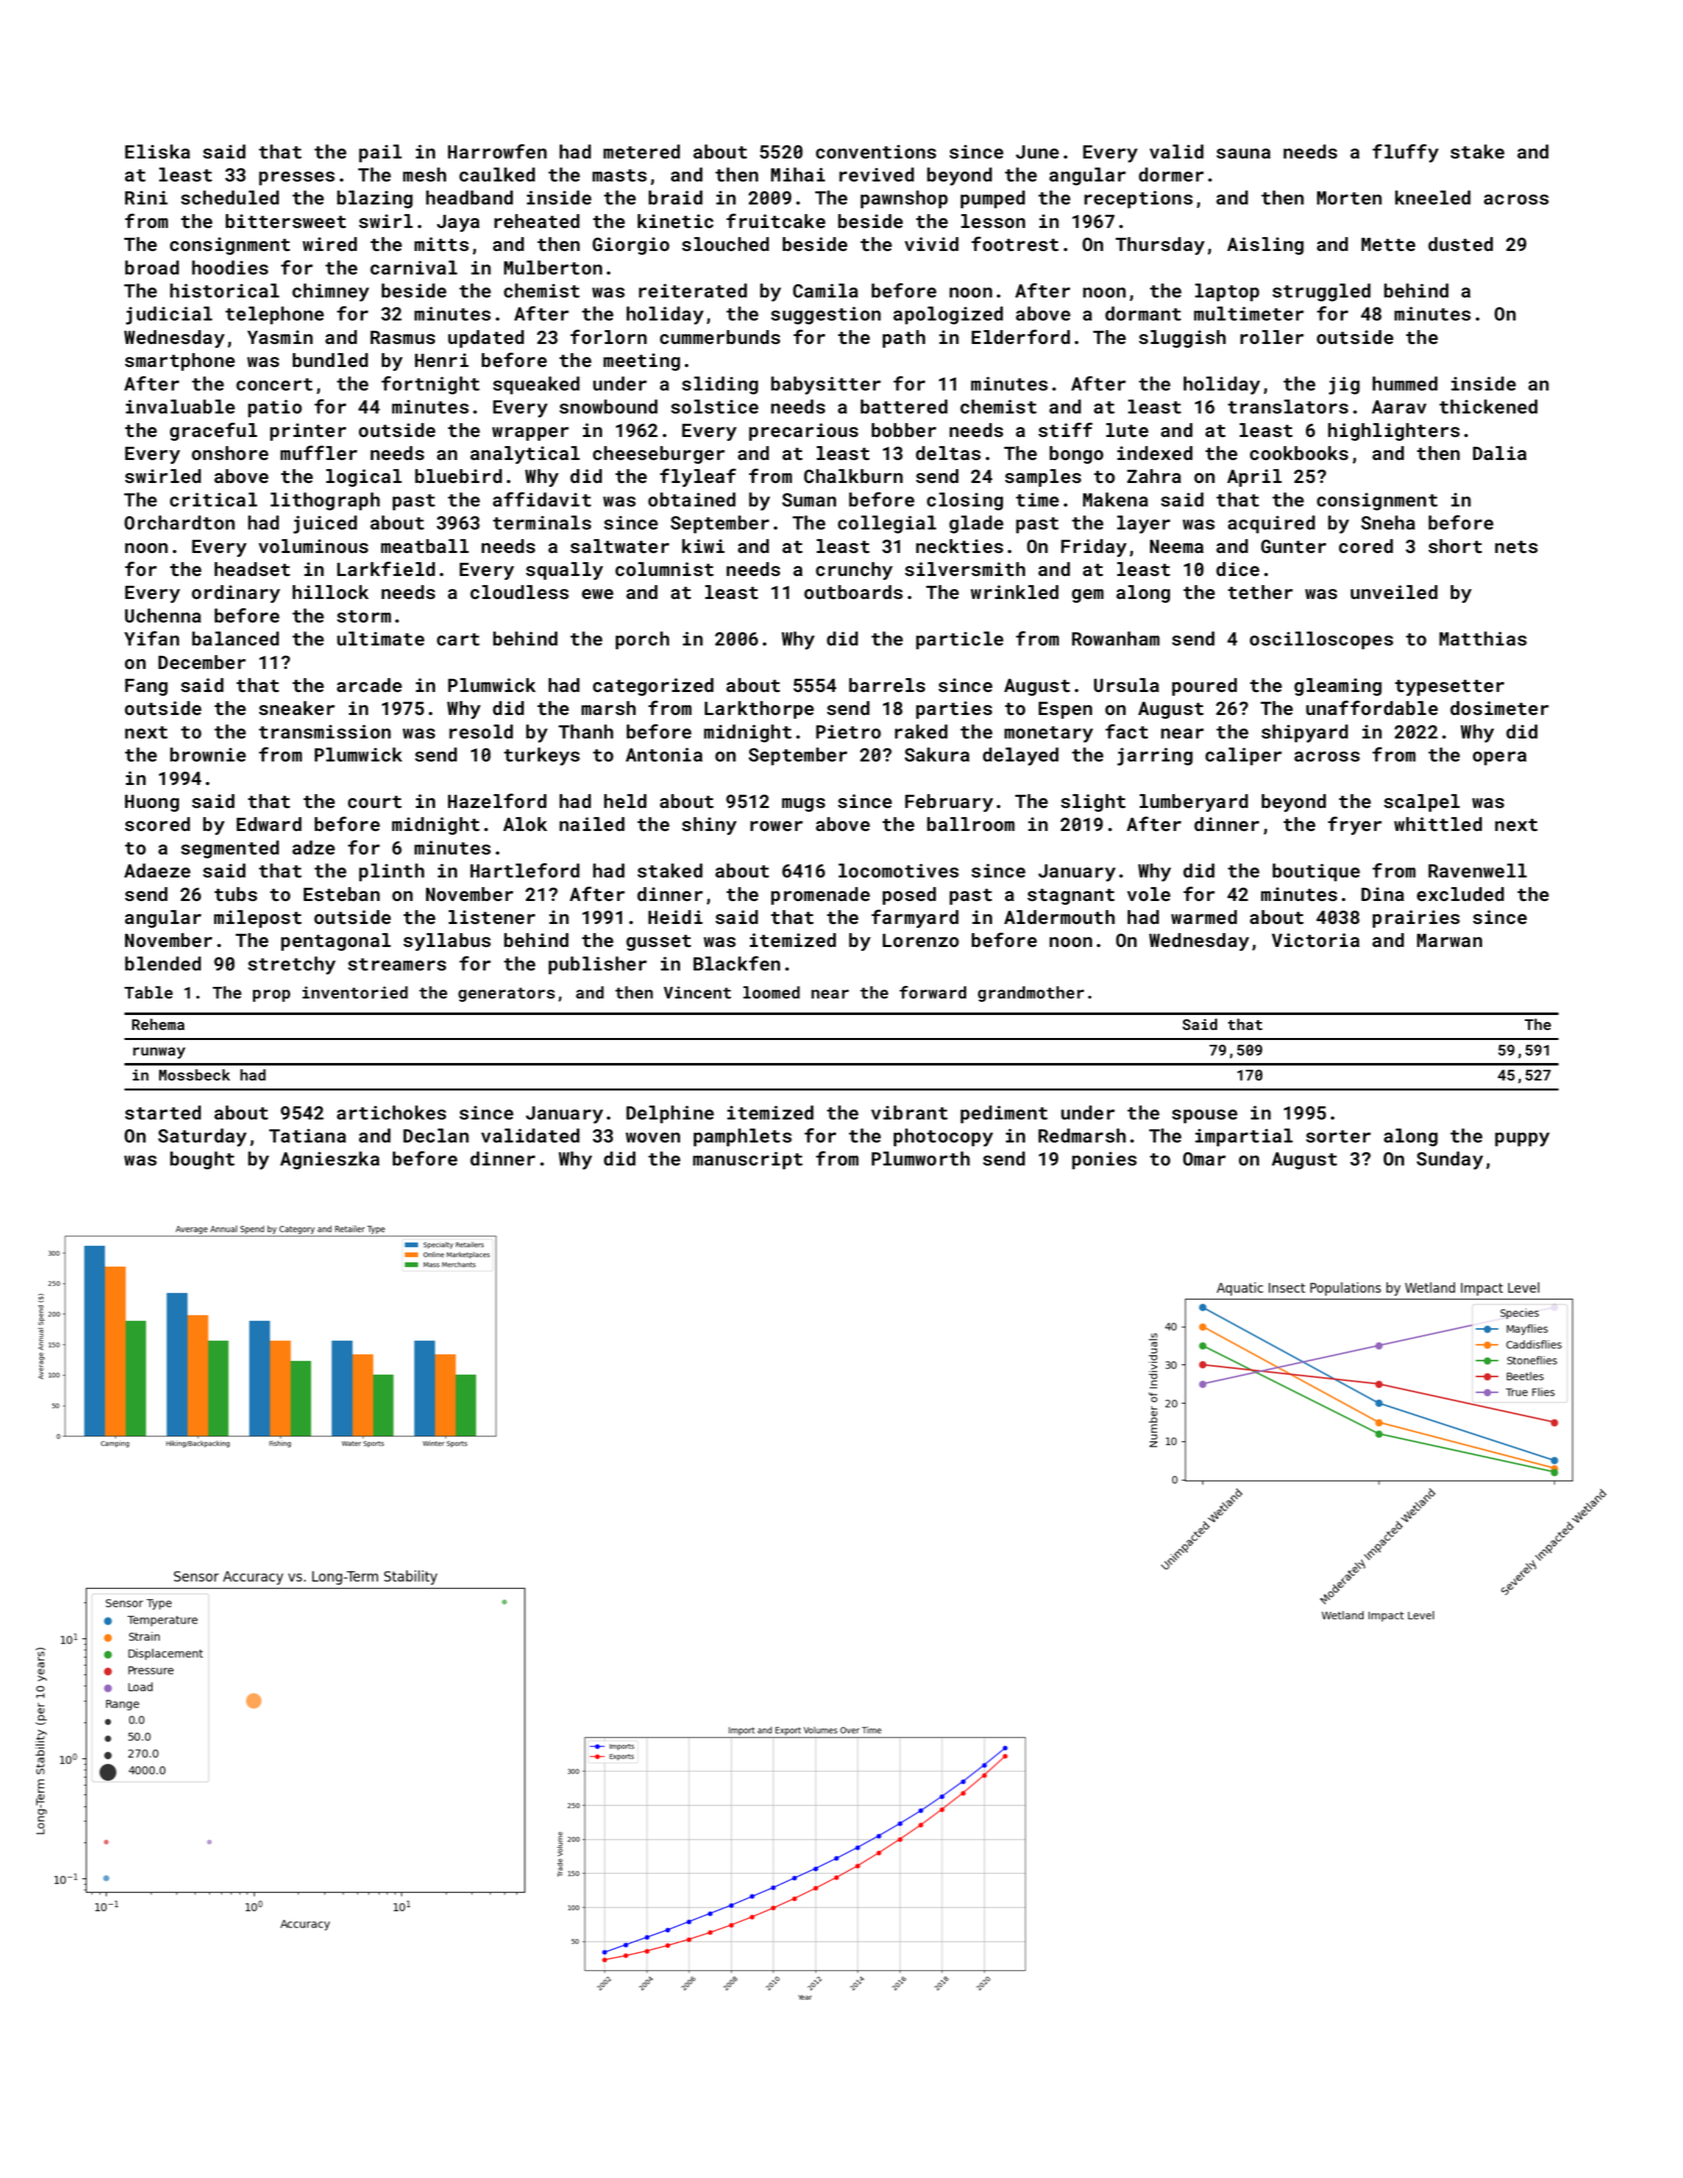 The height and width of the document is (2178, 1683). I want to click on laptop, so click(1227, 292).
